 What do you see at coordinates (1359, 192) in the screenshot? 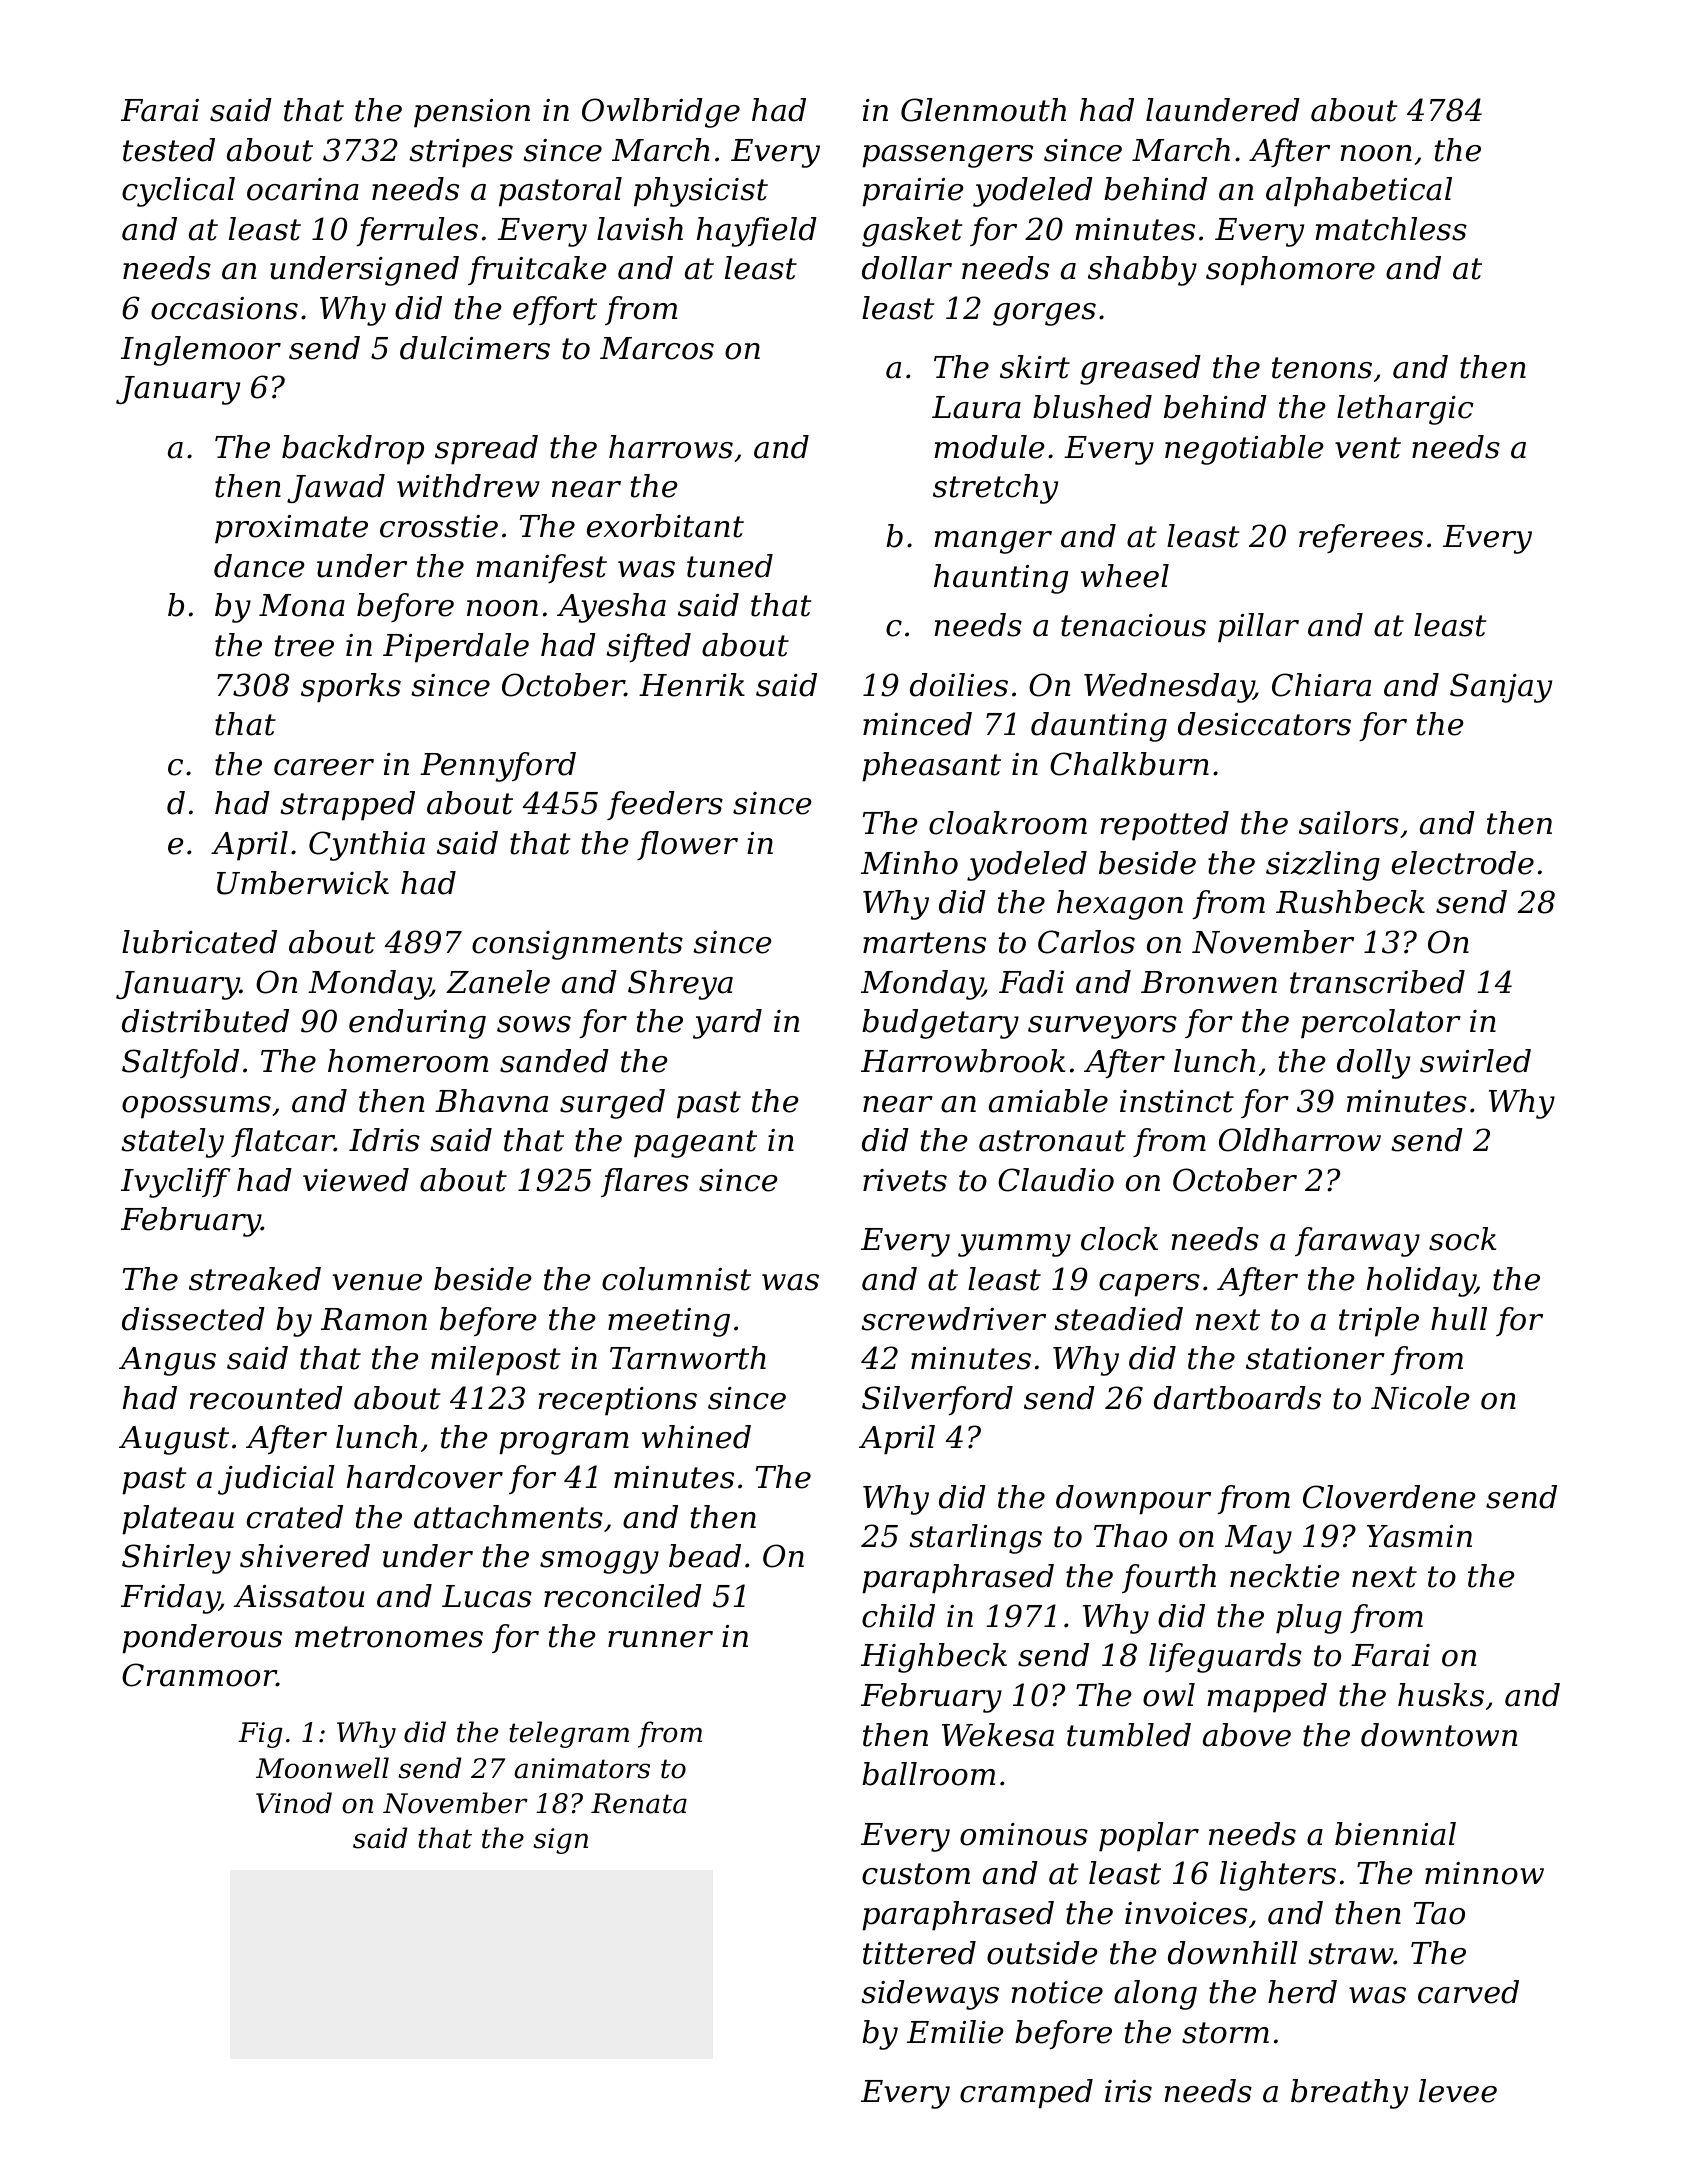
I see `alphabetical` at bounding box center [1359, 192].
